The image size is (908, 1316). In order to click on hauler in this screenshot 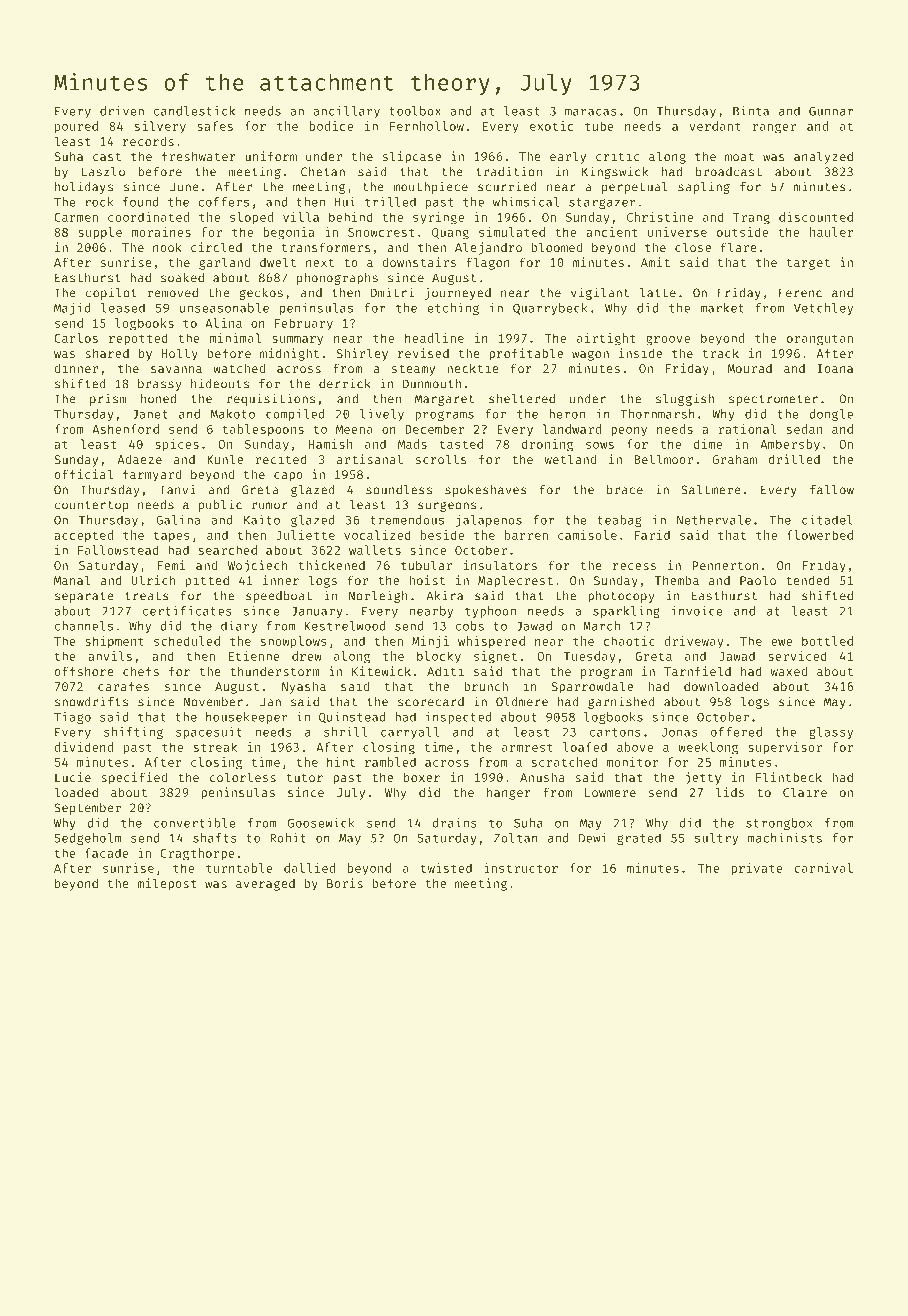, I will do `click(831, 232)`.
